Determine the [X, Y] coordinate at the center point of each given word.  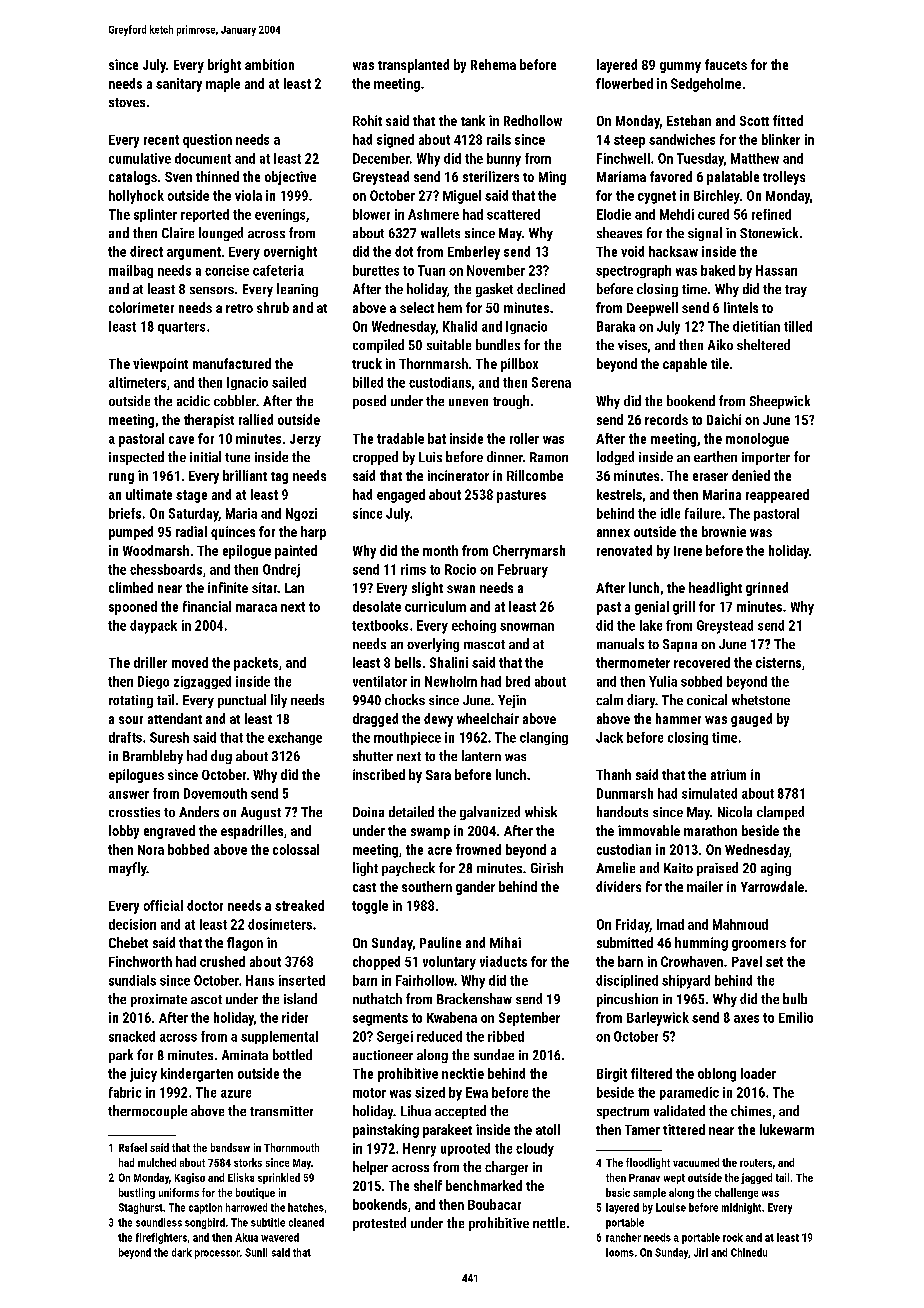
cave [181, 440]
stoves [127, 102]
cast [364, 887]
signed [395, 141]
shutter [373, 755]
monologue [757, 440]
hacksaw [673, 251]
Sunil [256, 1252]
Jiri [701, 1252]
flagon [245, 944]
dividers [618, 886]
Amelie [615, 867]
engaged [401, 496]
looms [620, 1252]
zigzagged [202, 682]
